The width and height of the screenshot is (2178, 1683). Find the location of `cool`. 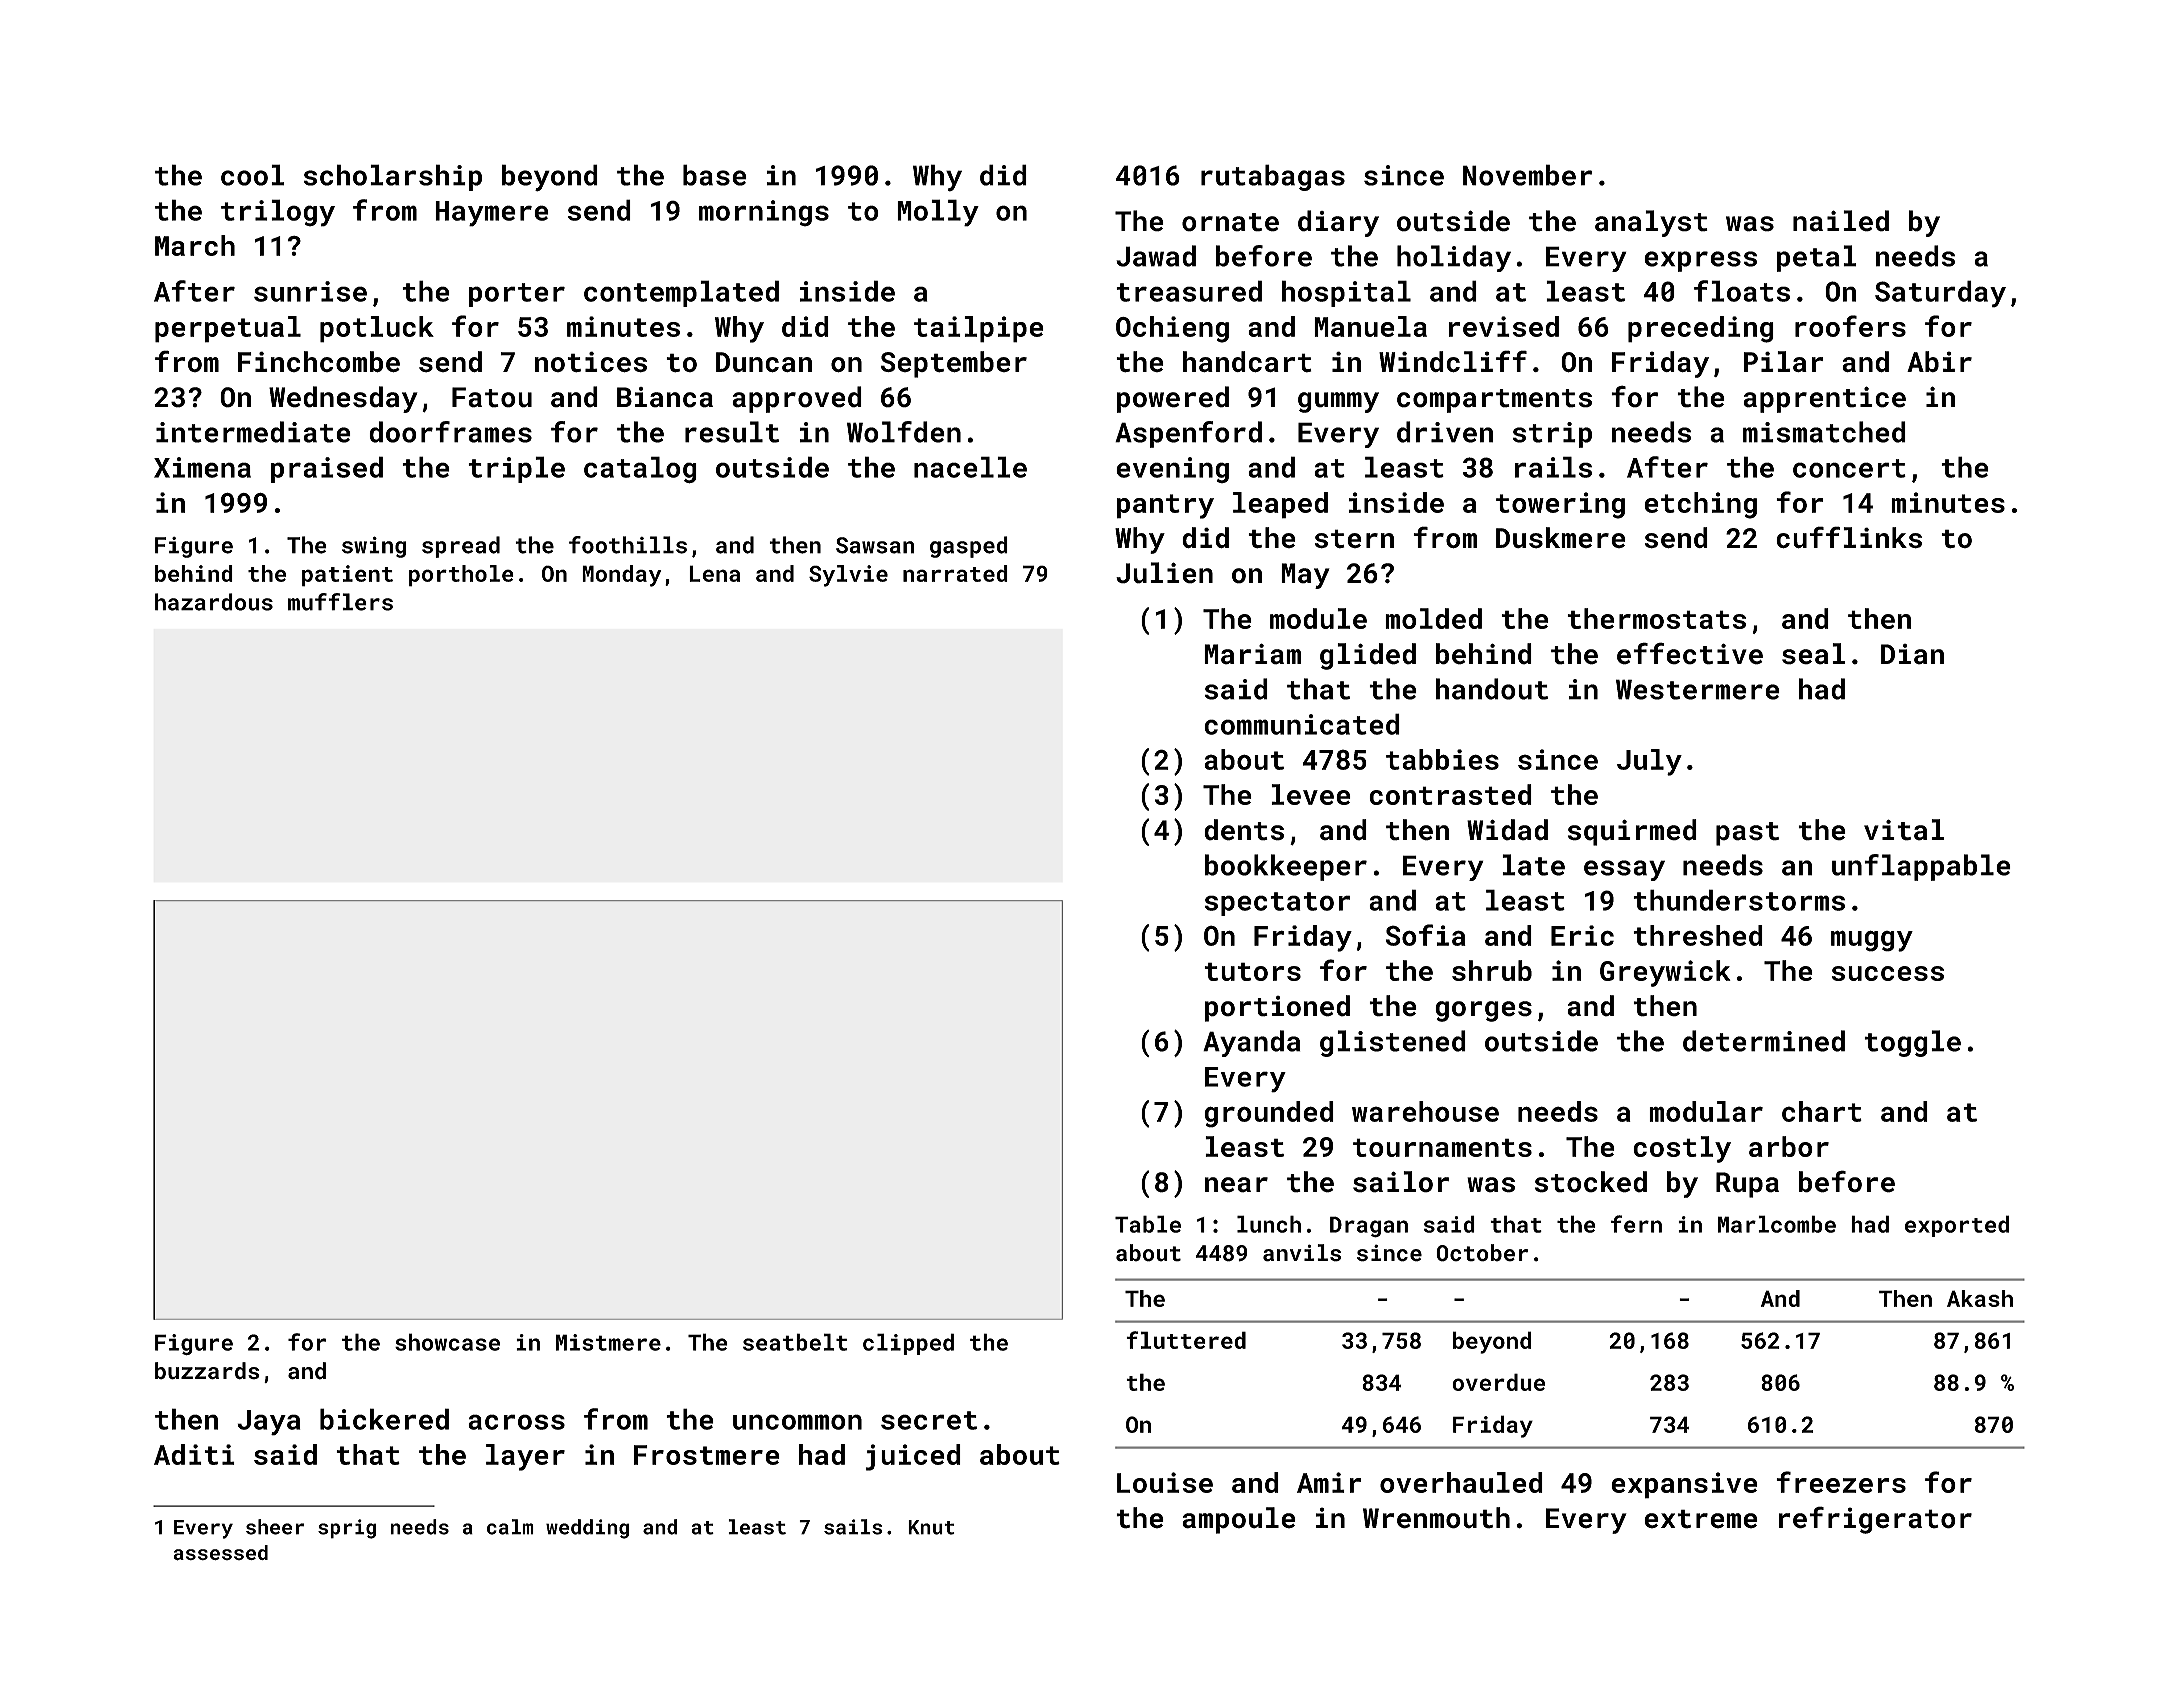

cool is located at coordinates (252, 175).
